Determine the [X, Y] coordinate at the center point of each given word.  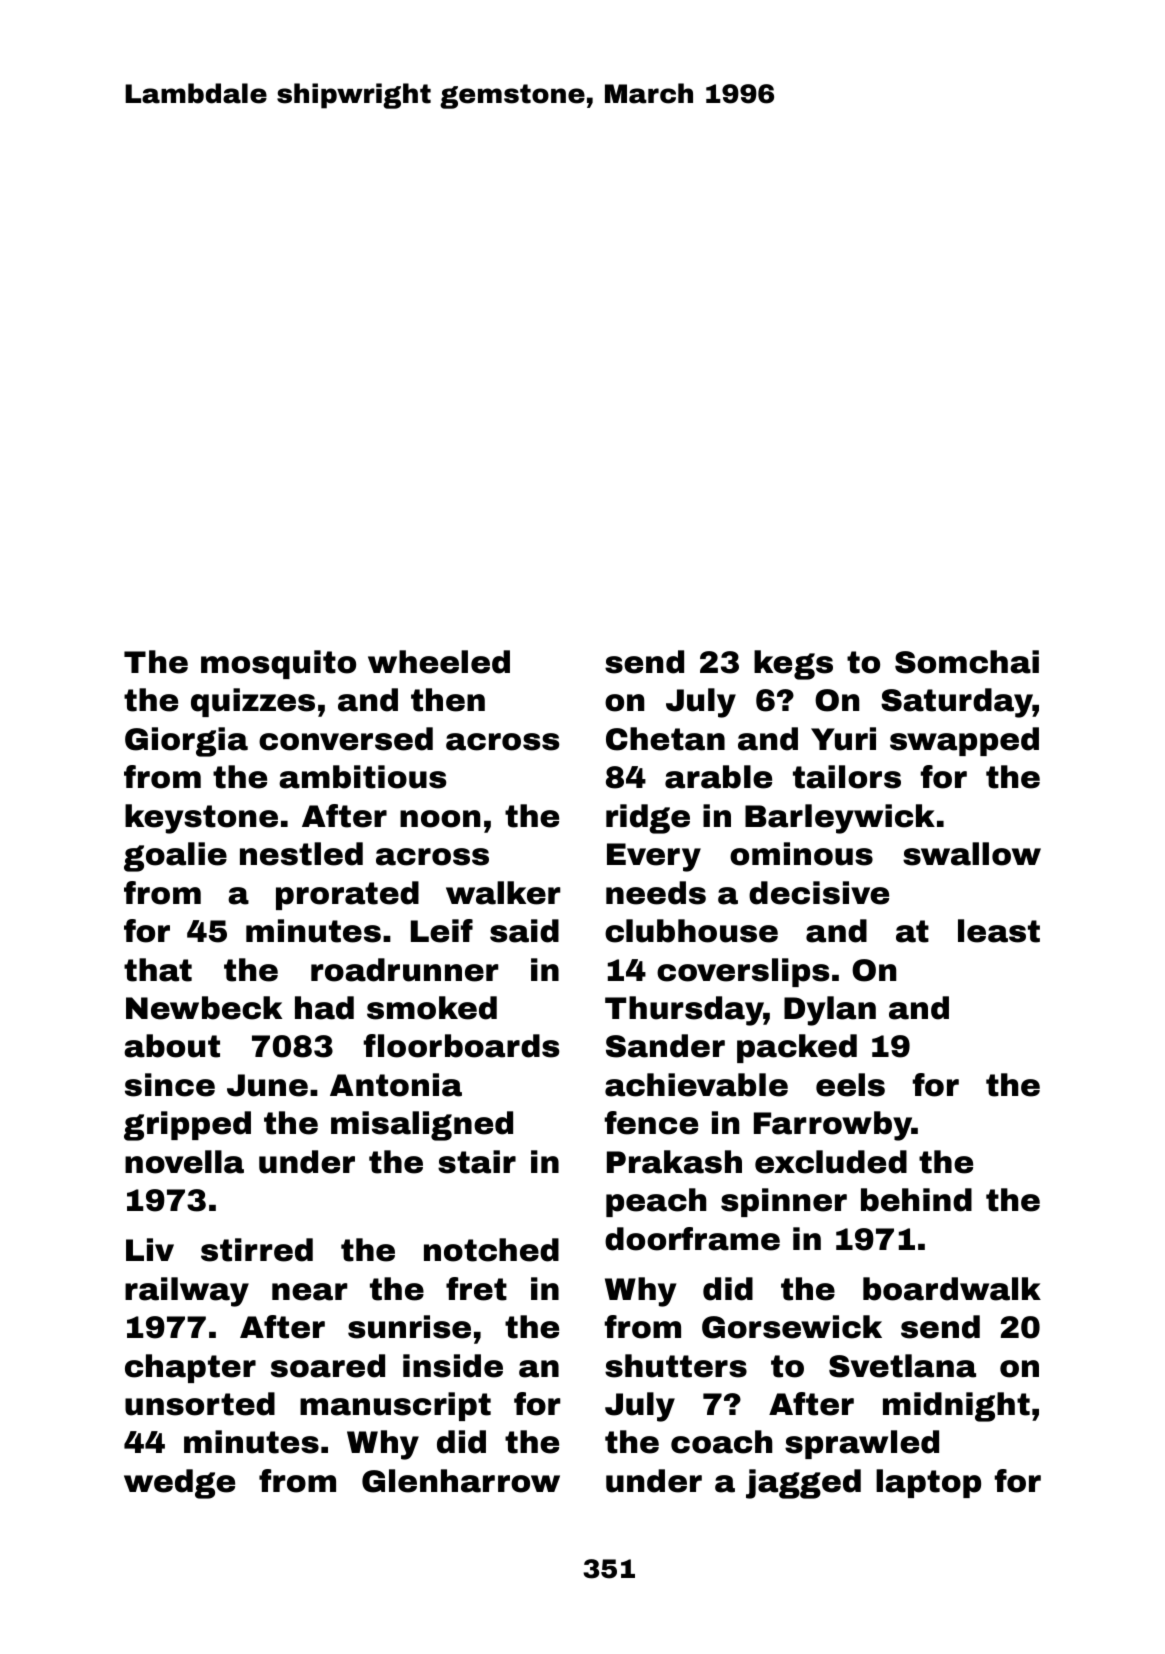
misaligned [422, 1126]
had [324, 1008]
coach [721, 1442]
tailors [847, 777]
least [999, 931]
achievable [696, 1085]
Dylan [830, 1011]
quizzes [253, 702]
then [448, 700]
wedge [179, 1484]
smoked [432, 1008]
